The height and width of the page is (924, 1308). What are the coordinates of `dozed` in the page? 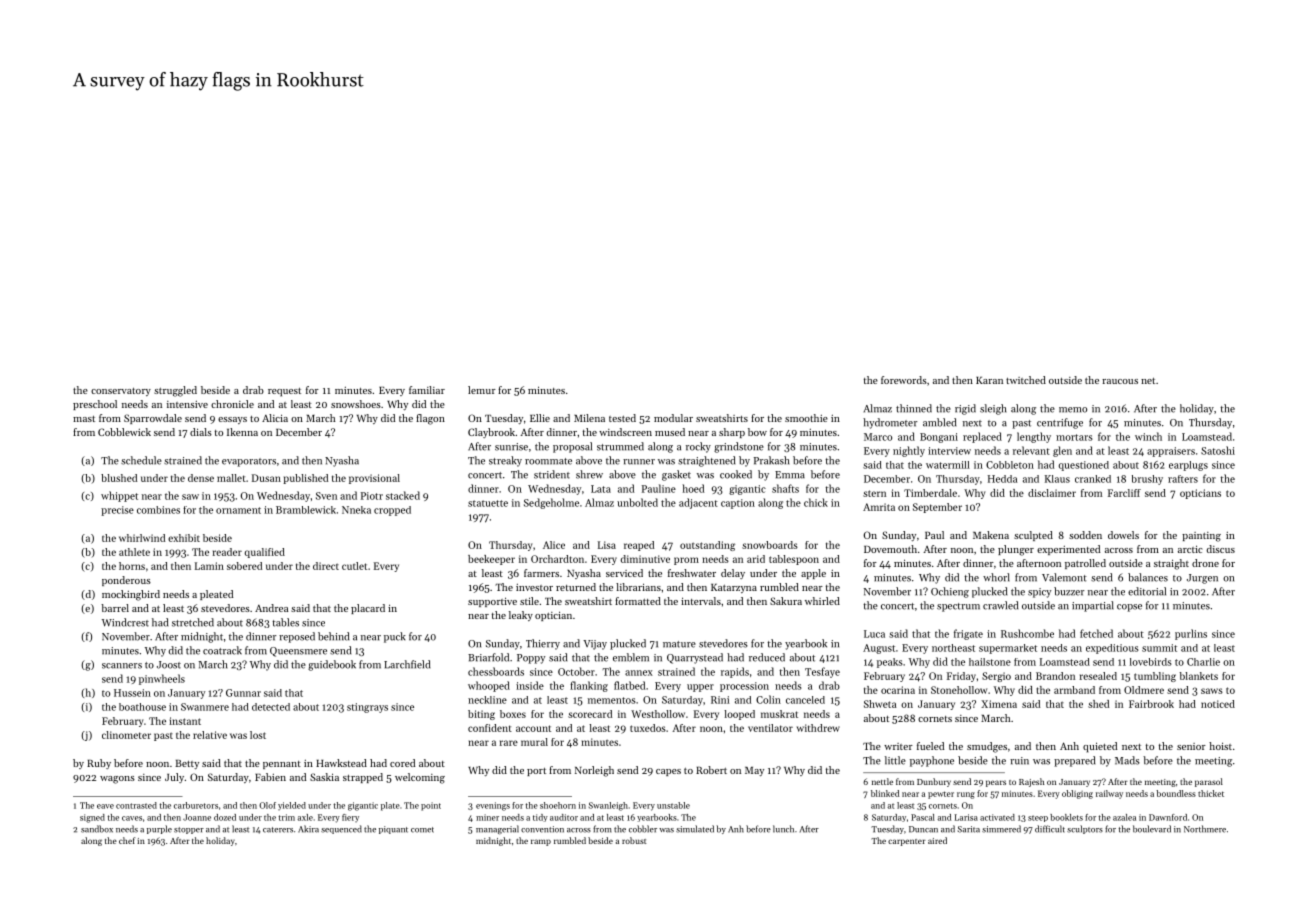 It's located at (225, 817).
